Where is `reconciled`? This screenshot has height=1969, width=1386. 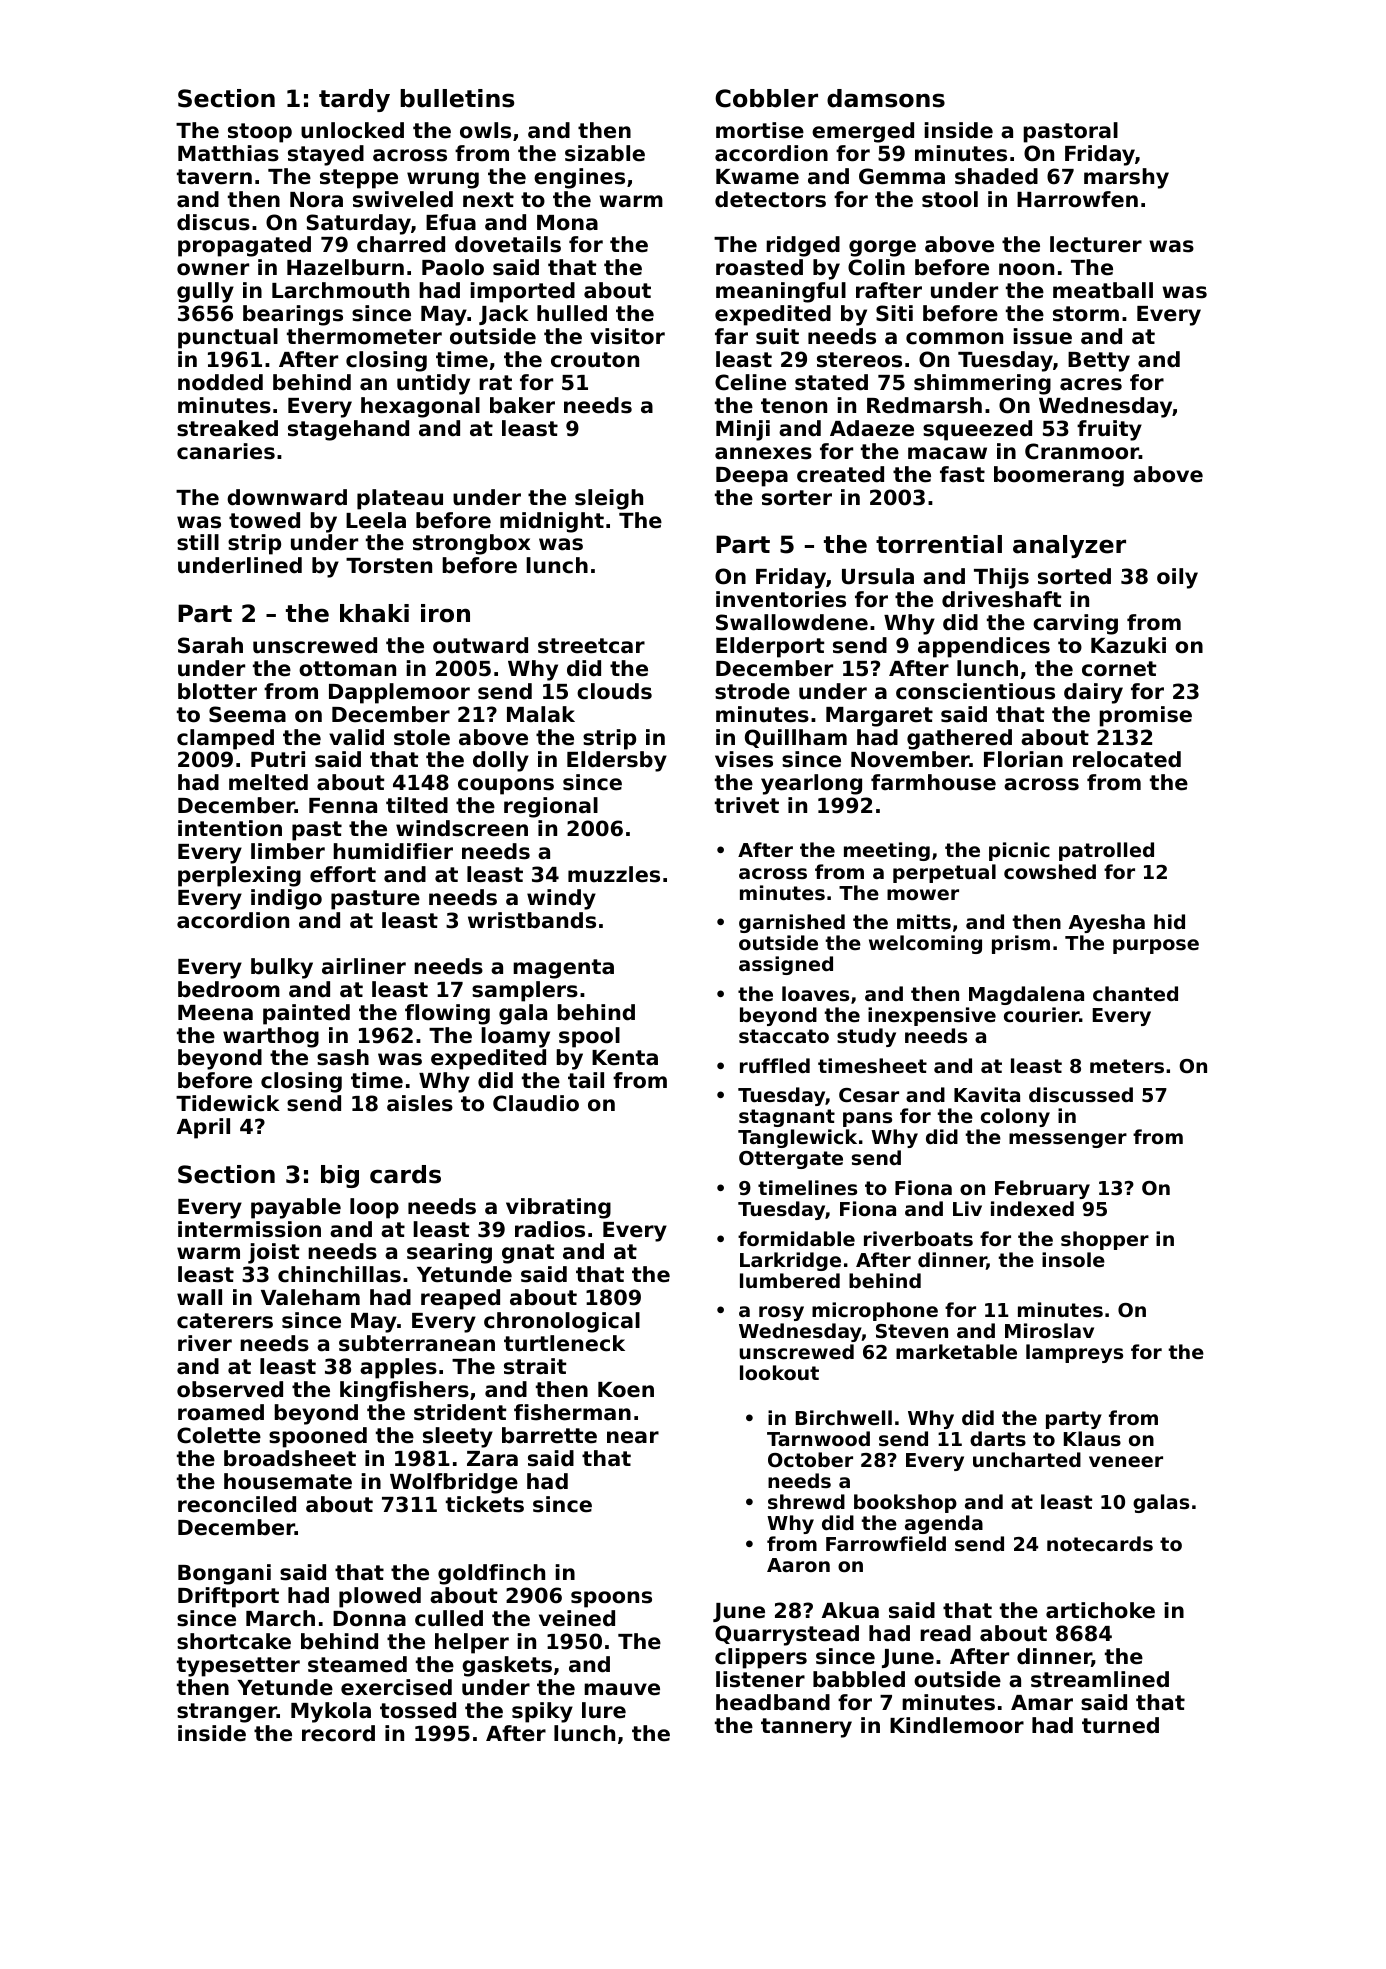
reconciled is located at coordinates (237, 1504).
